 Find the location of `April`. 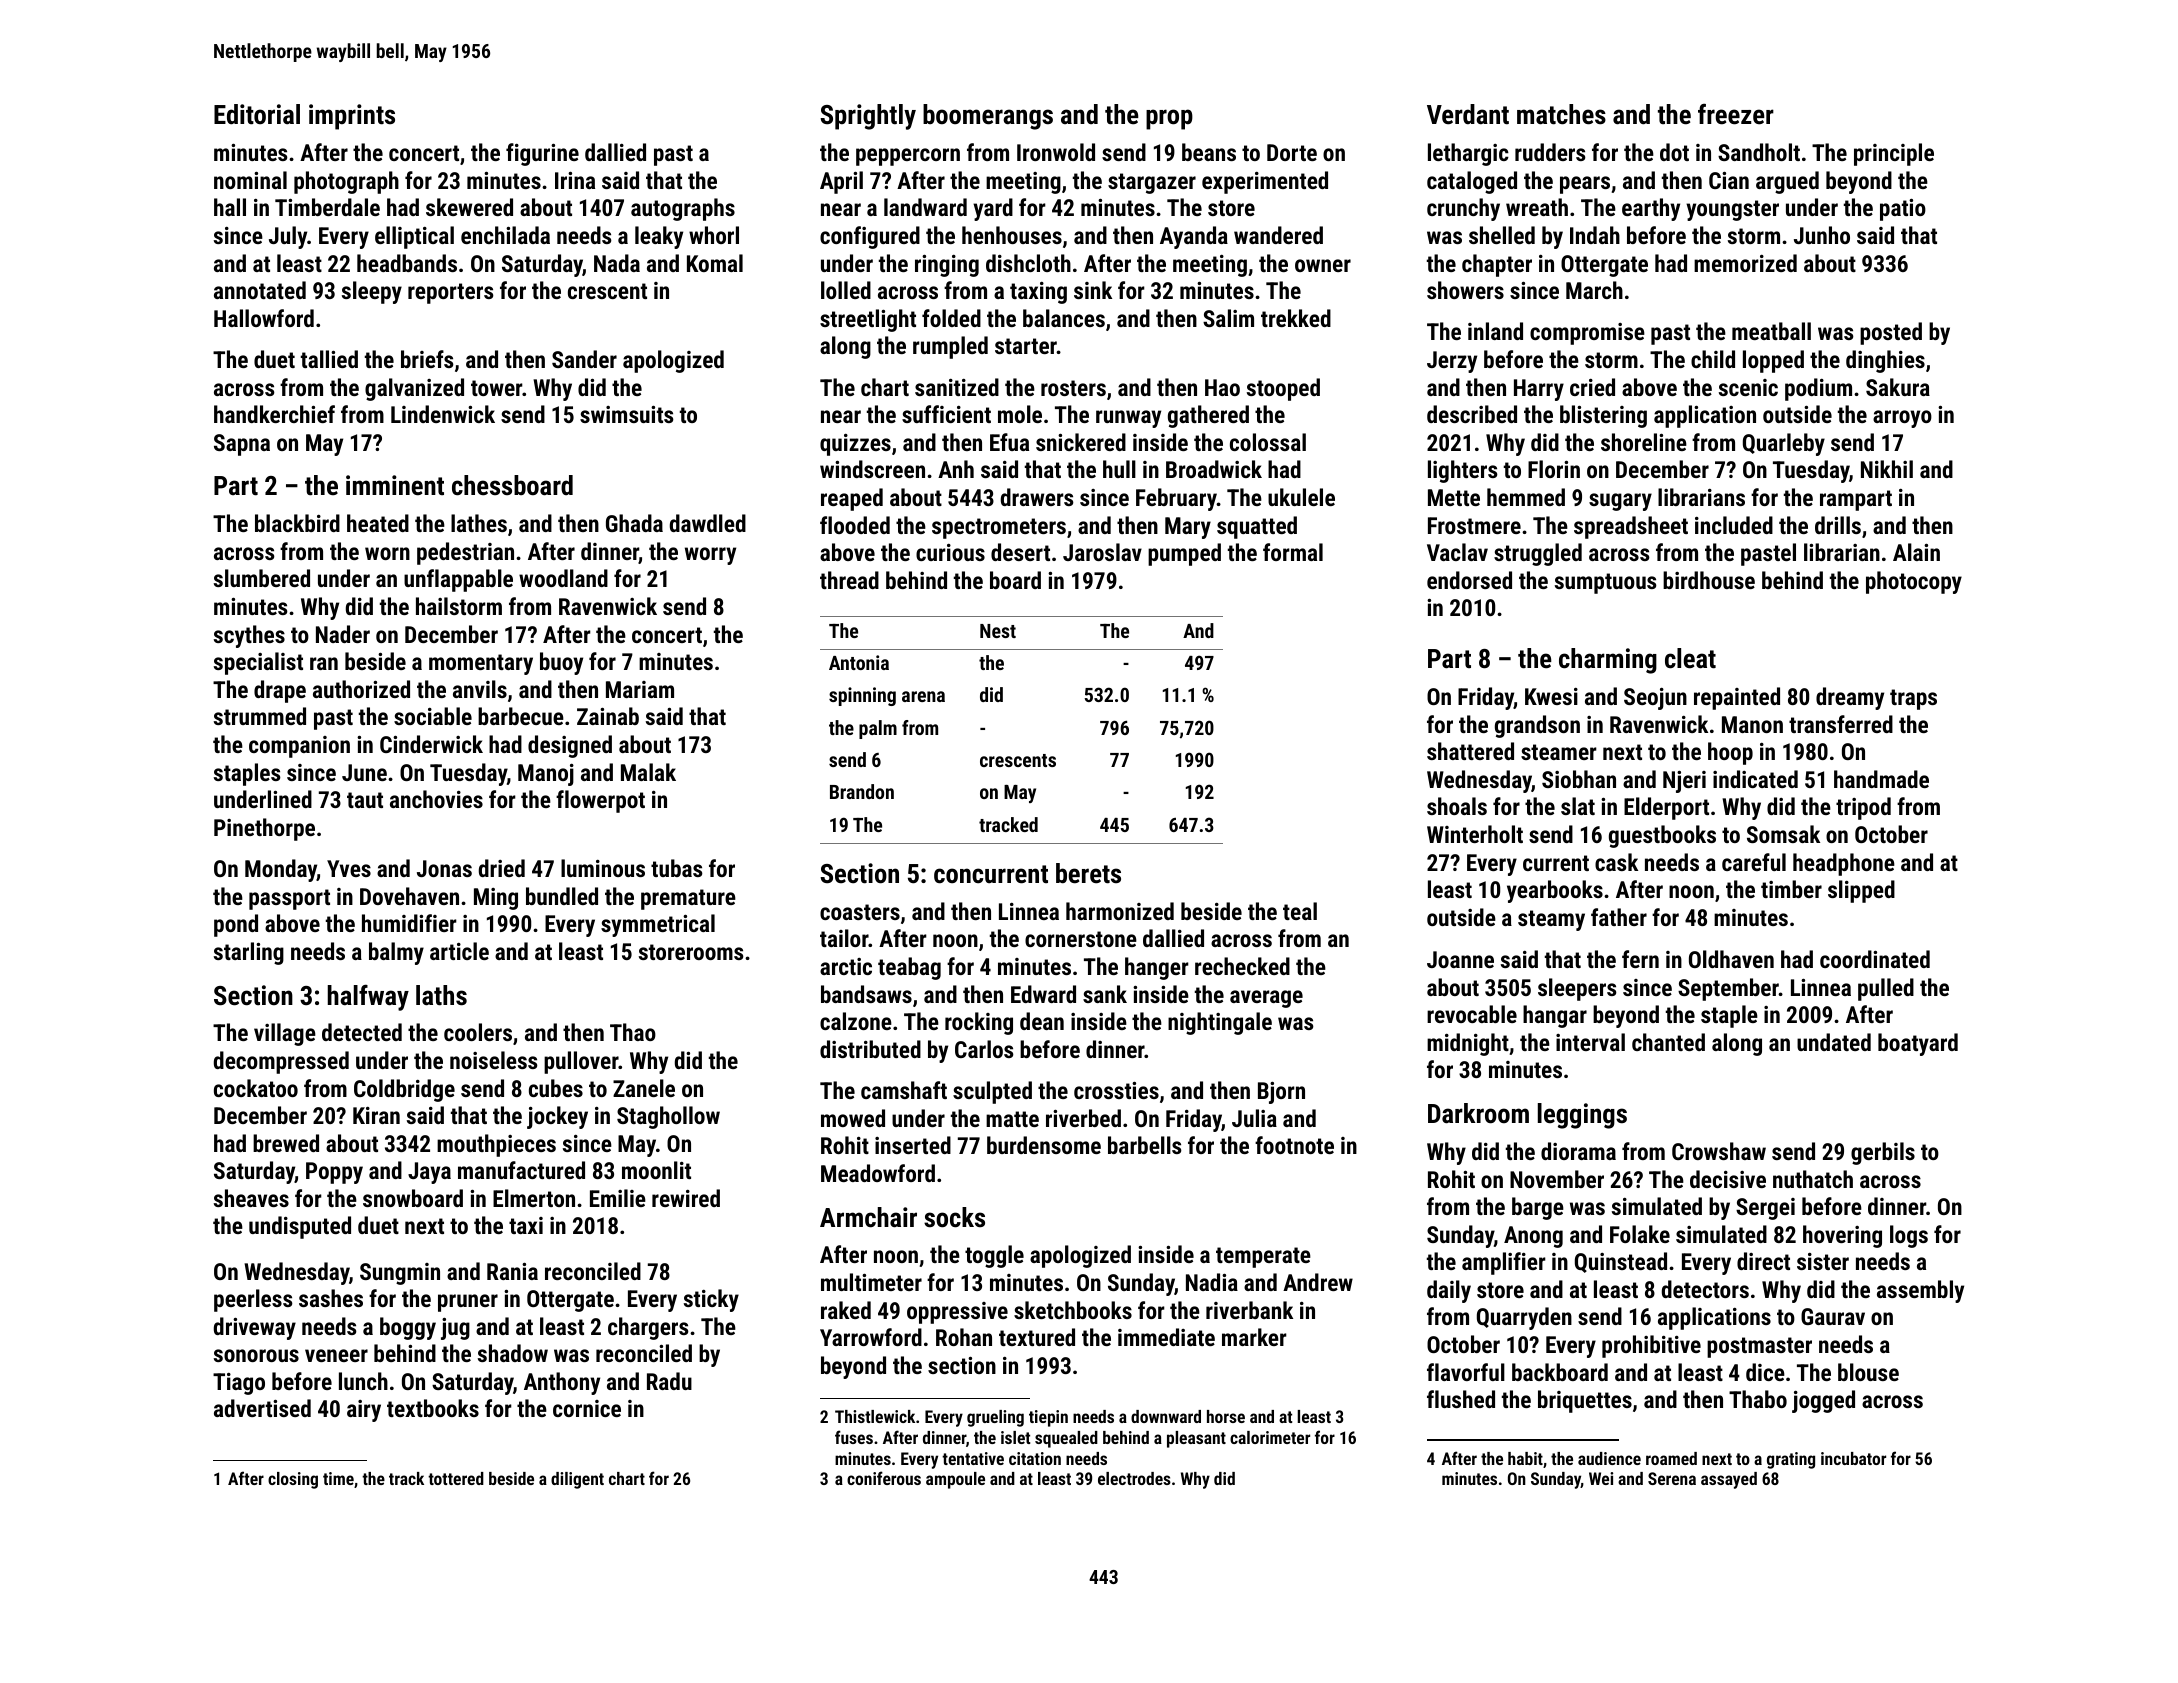

April is located at coordinates (841, 182).
